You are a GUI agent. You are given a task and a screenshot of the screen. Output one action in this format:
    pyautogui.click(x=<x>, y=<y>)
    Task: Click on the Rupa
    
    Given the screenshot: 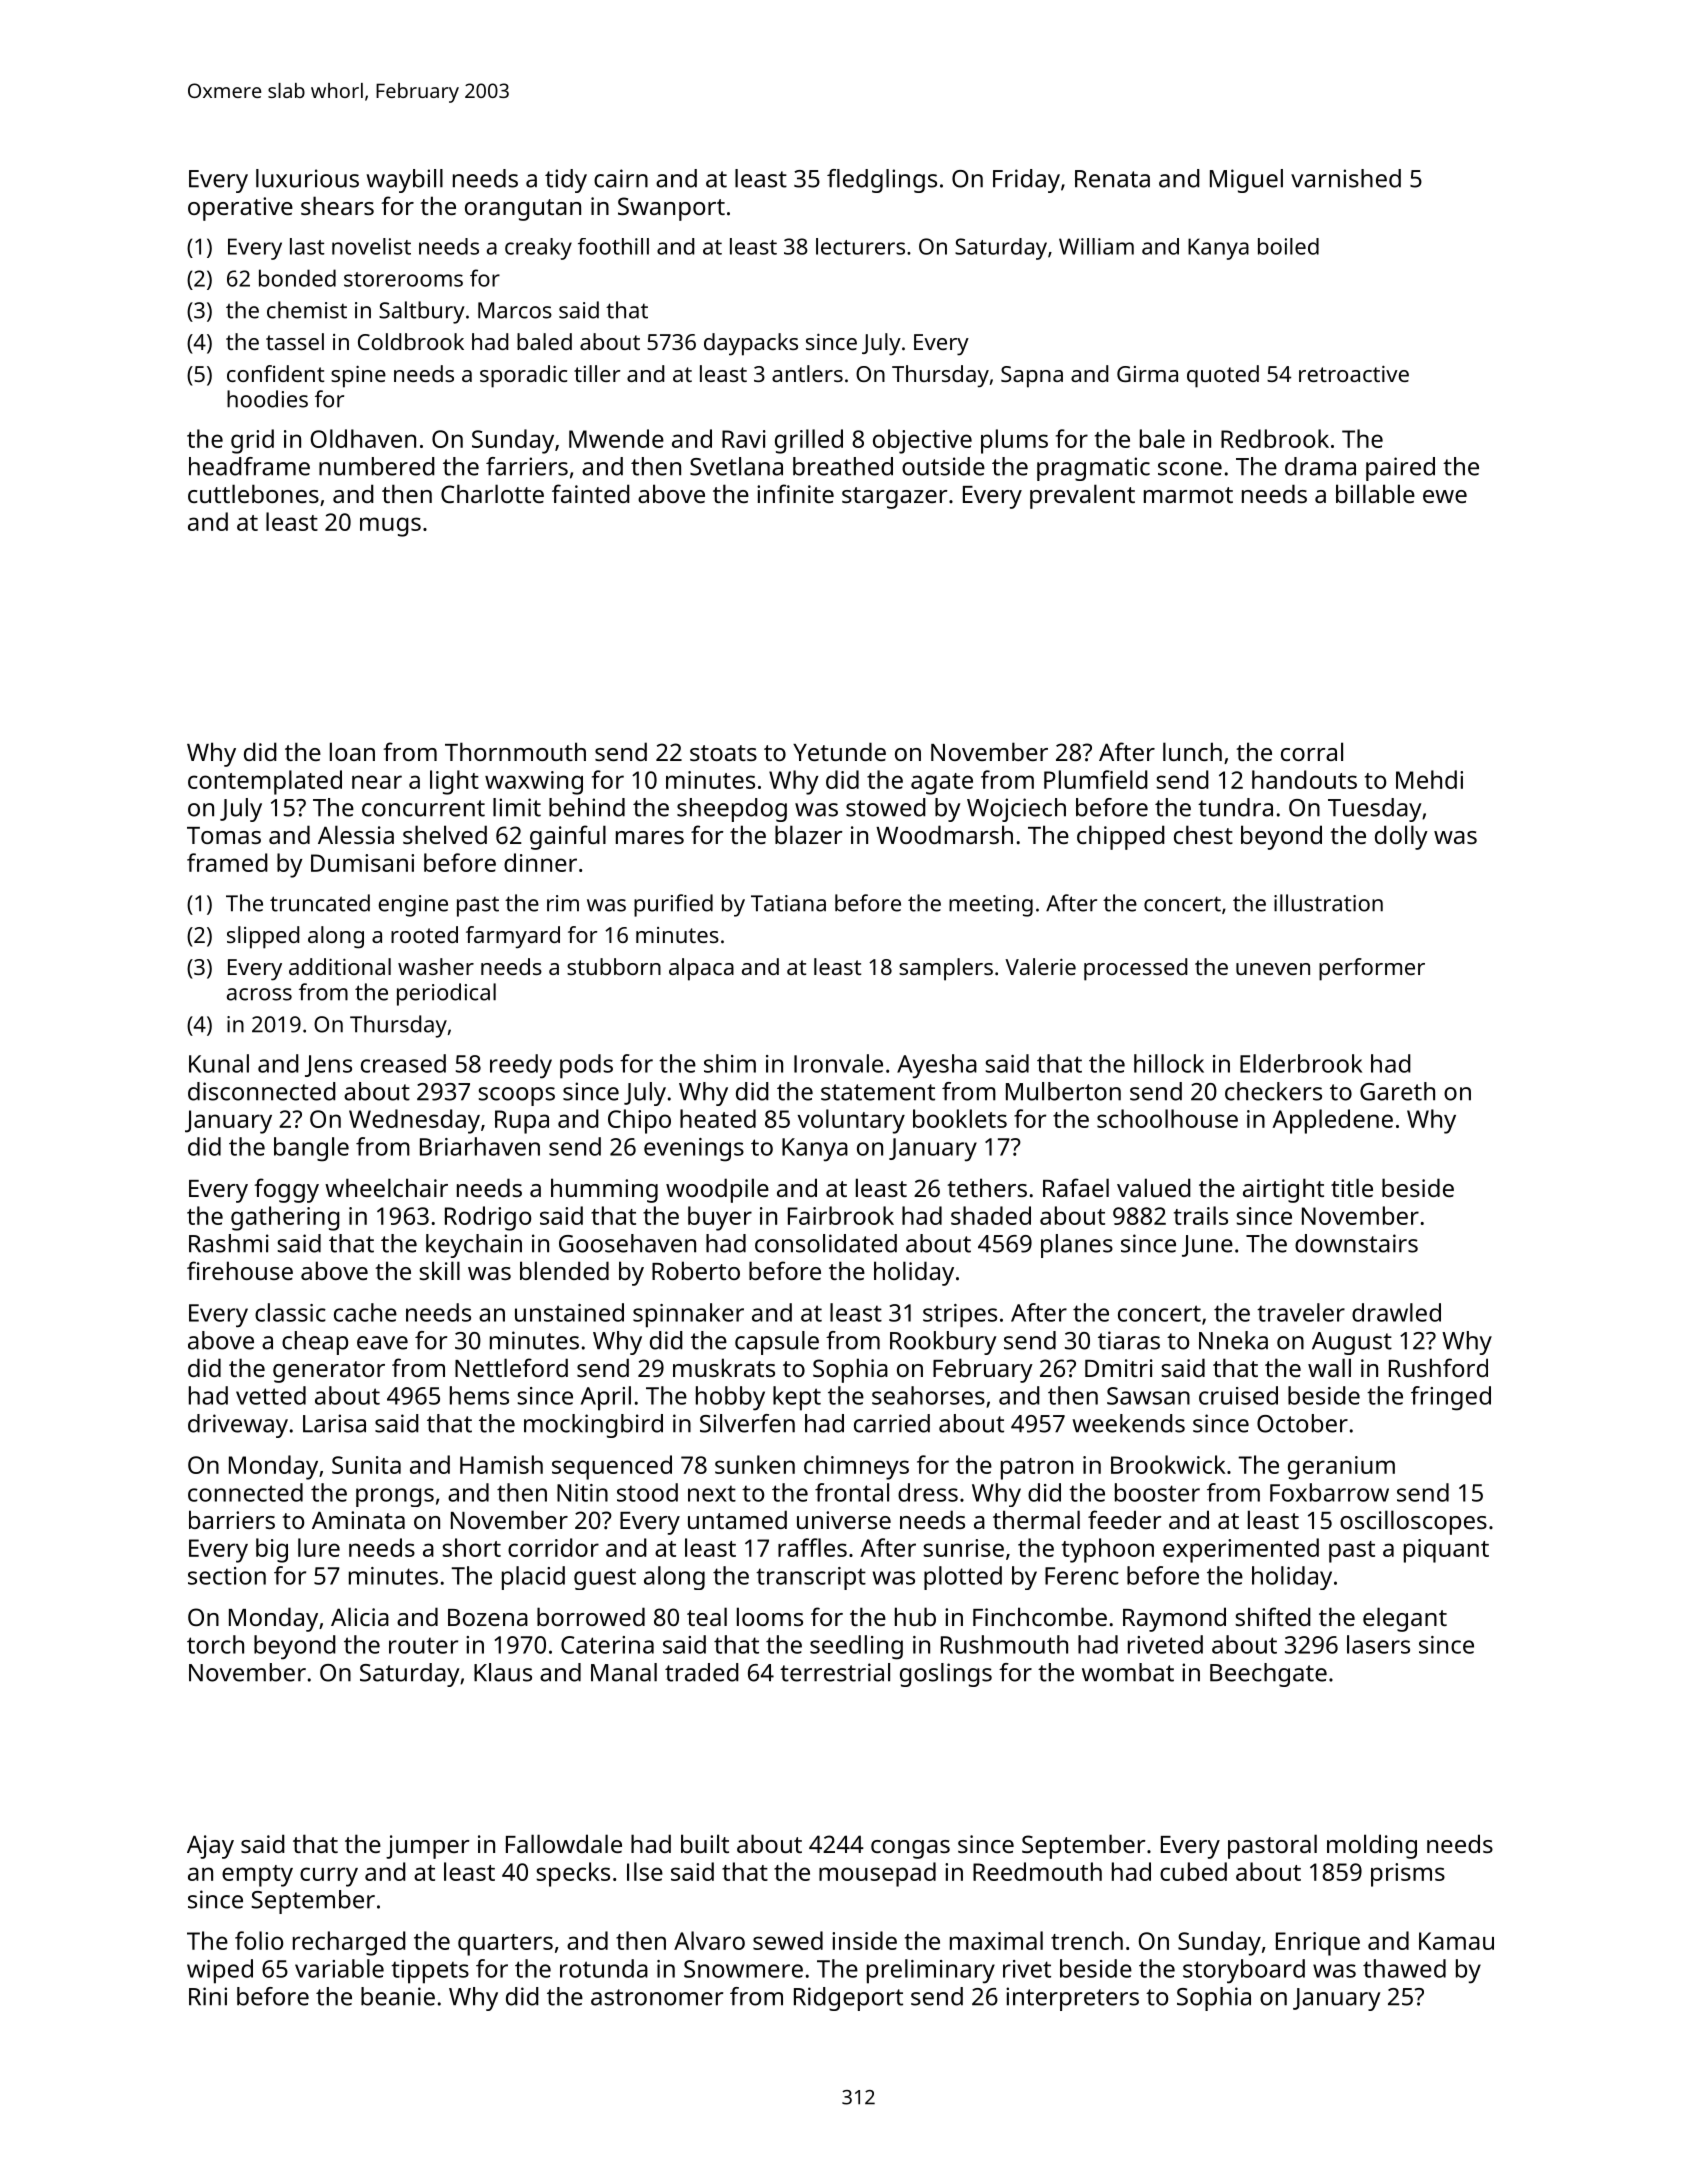 What is the action you would take?
    pyautogui.click(x=522, y=1122)
